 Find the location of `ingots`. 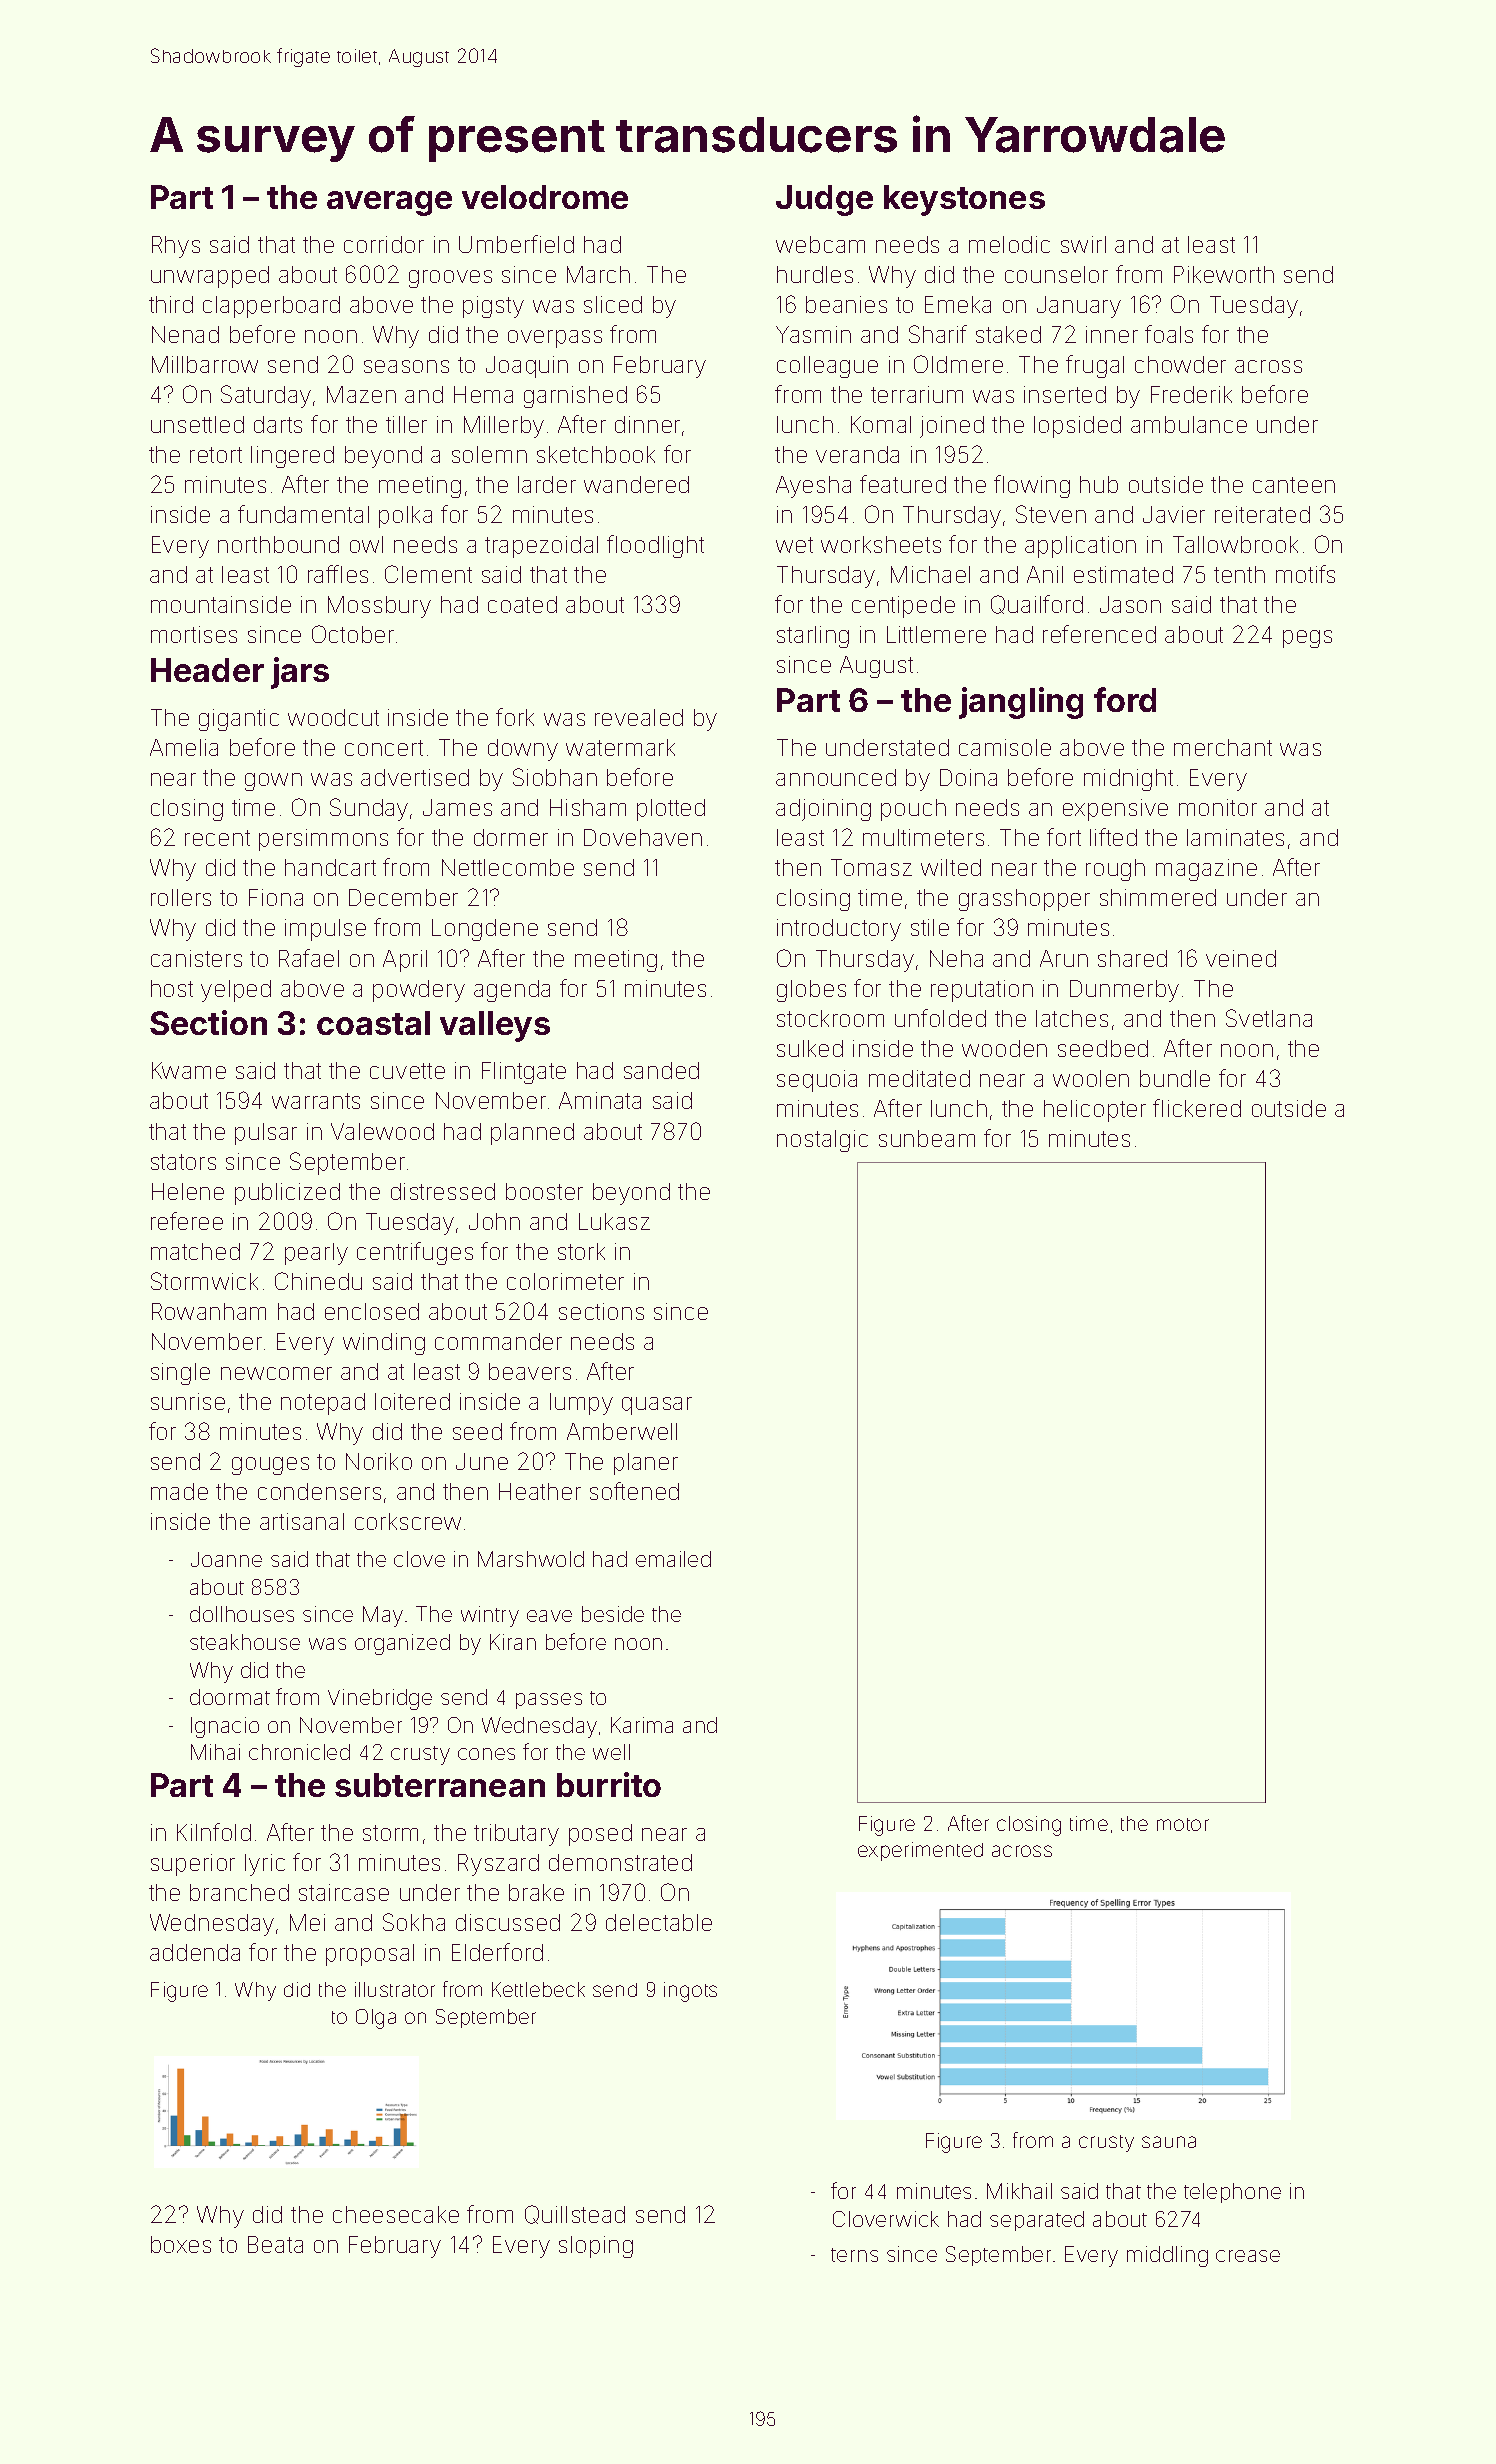

ingots is located at coordinates (690, 1992).
